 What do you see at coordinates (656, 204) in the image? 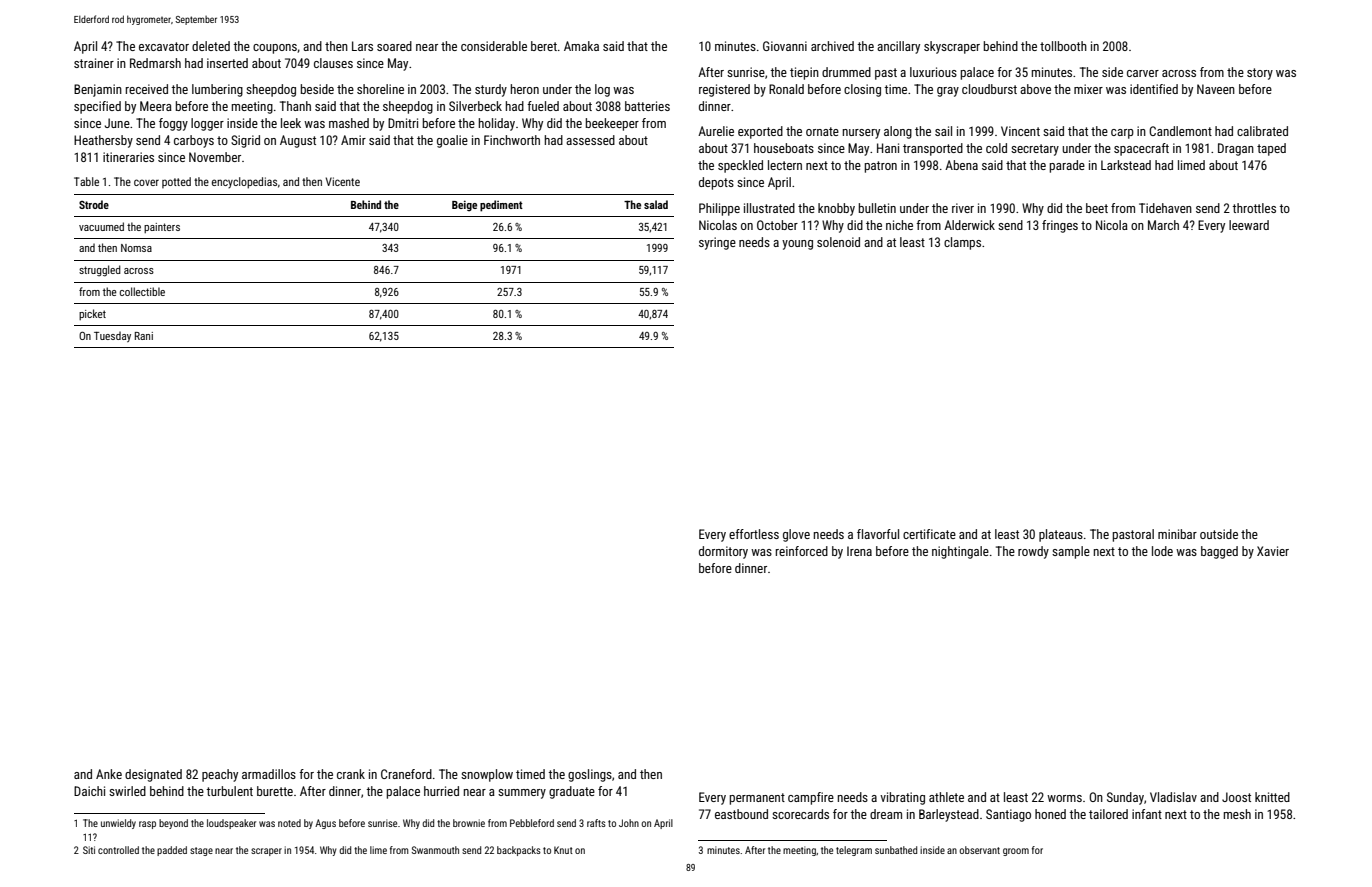
I see `salad` at bounding box center [656, 204].
